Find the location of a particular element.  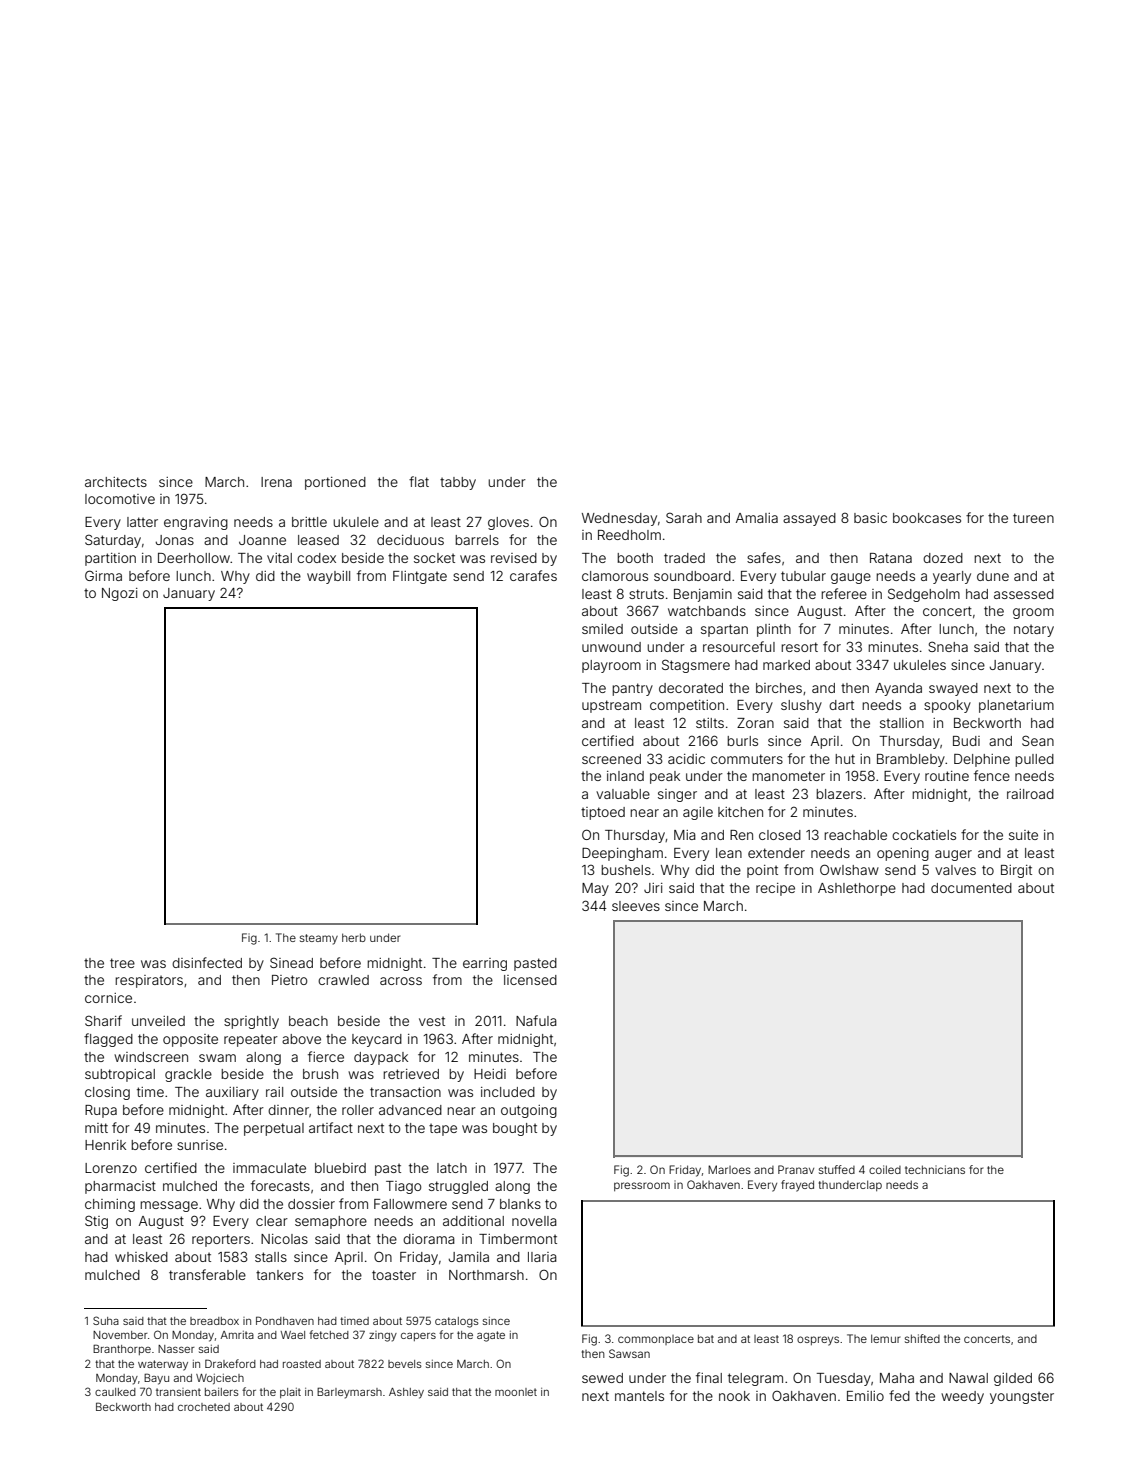

architects is located at coordinates (116, 482).
